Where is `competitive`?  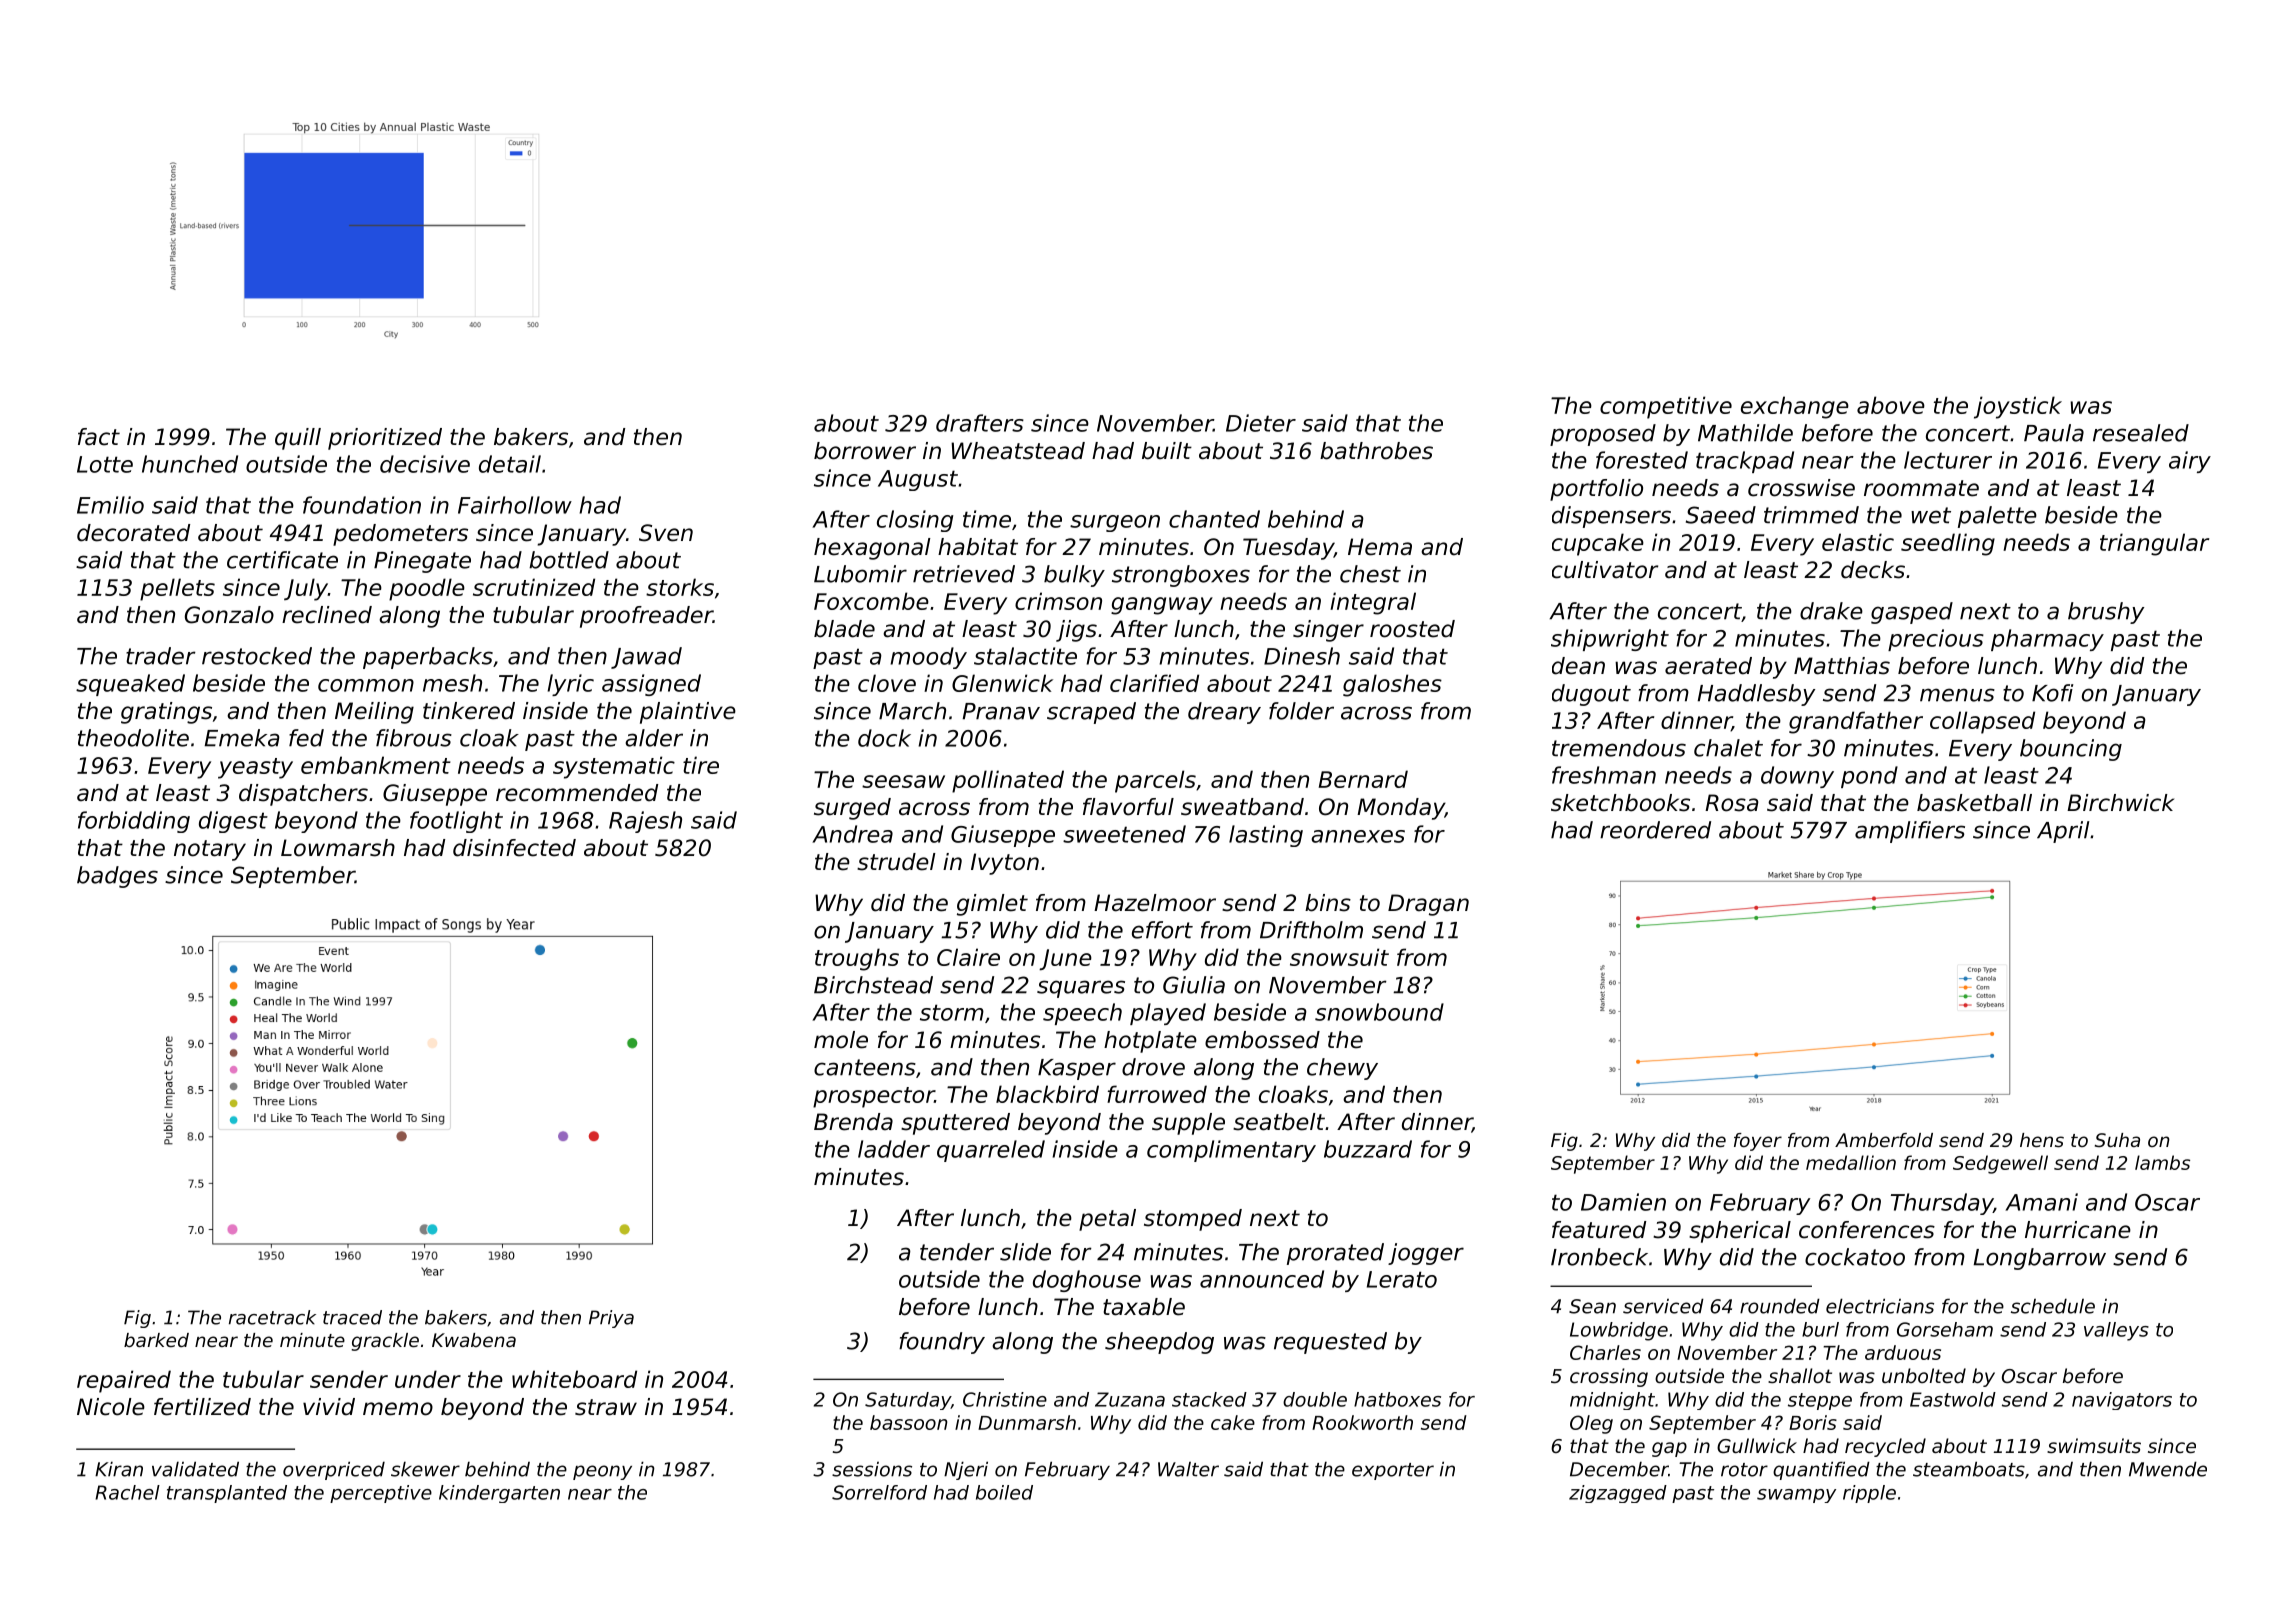
competitive is located at coordinates (1666, 407).
